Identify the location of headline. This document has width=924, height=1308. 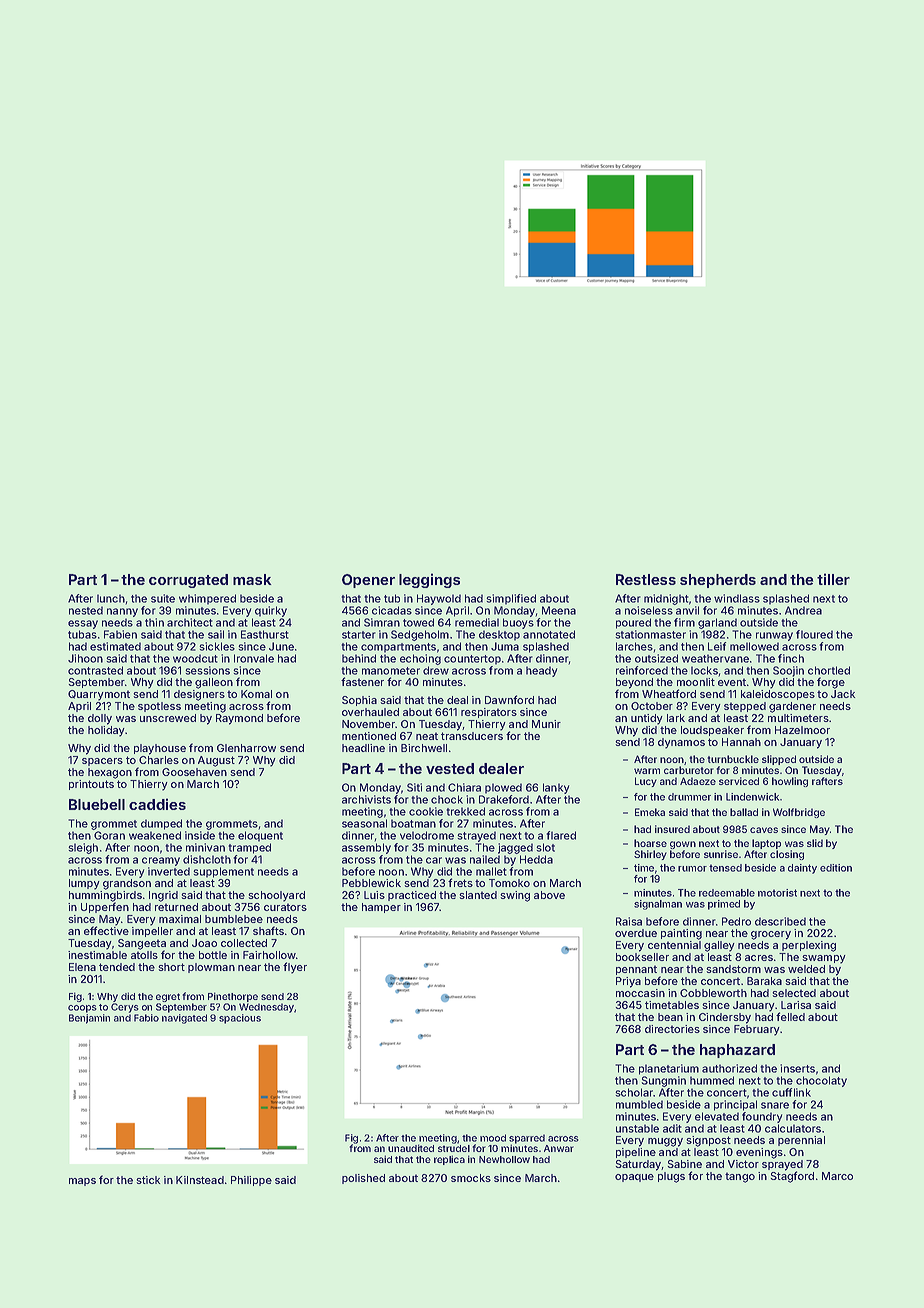
(363, 748).
